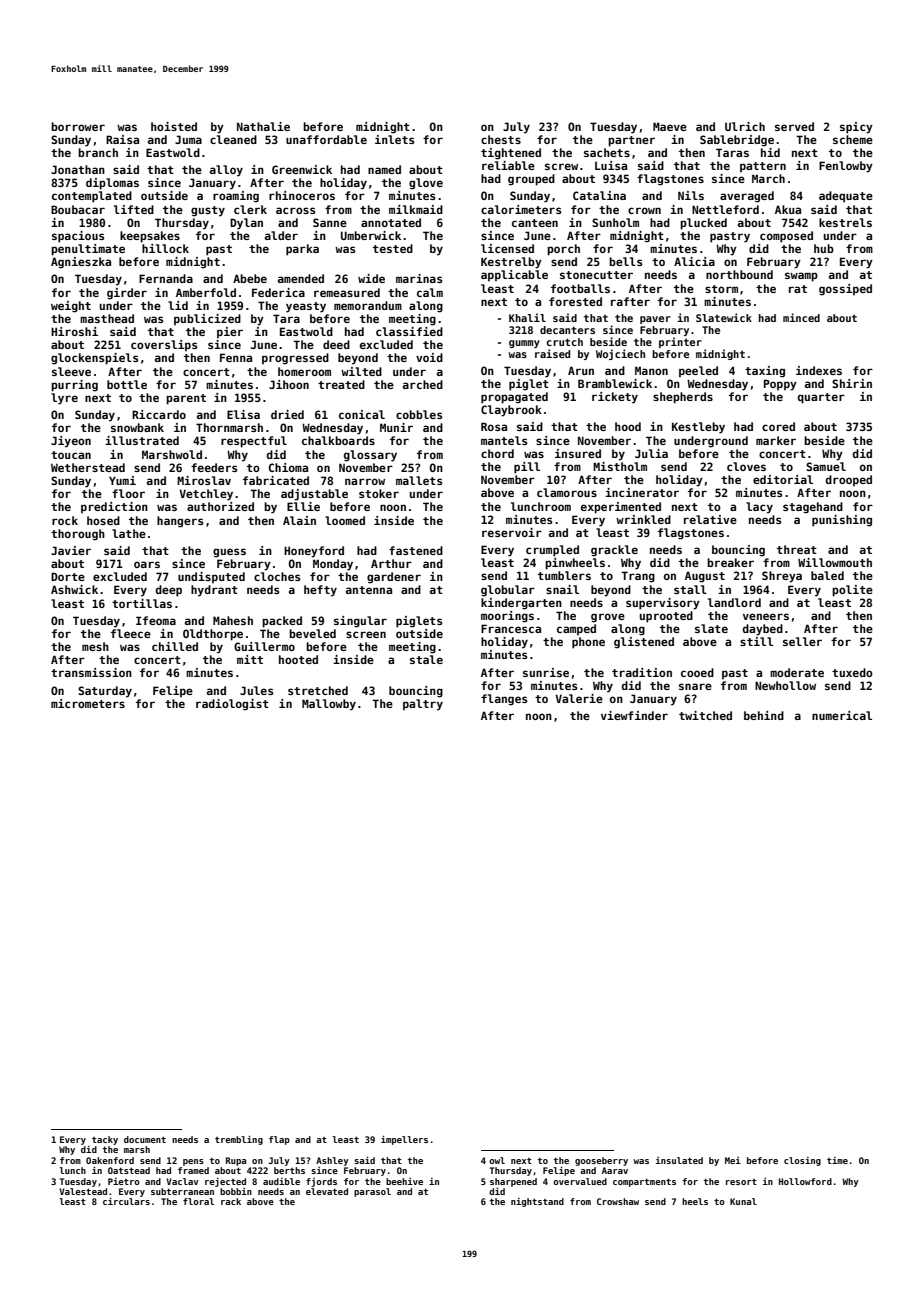  What do you see at coordinates (508, 591) in the screenshot?
I see `globular` at bounding box center [508, 591].
